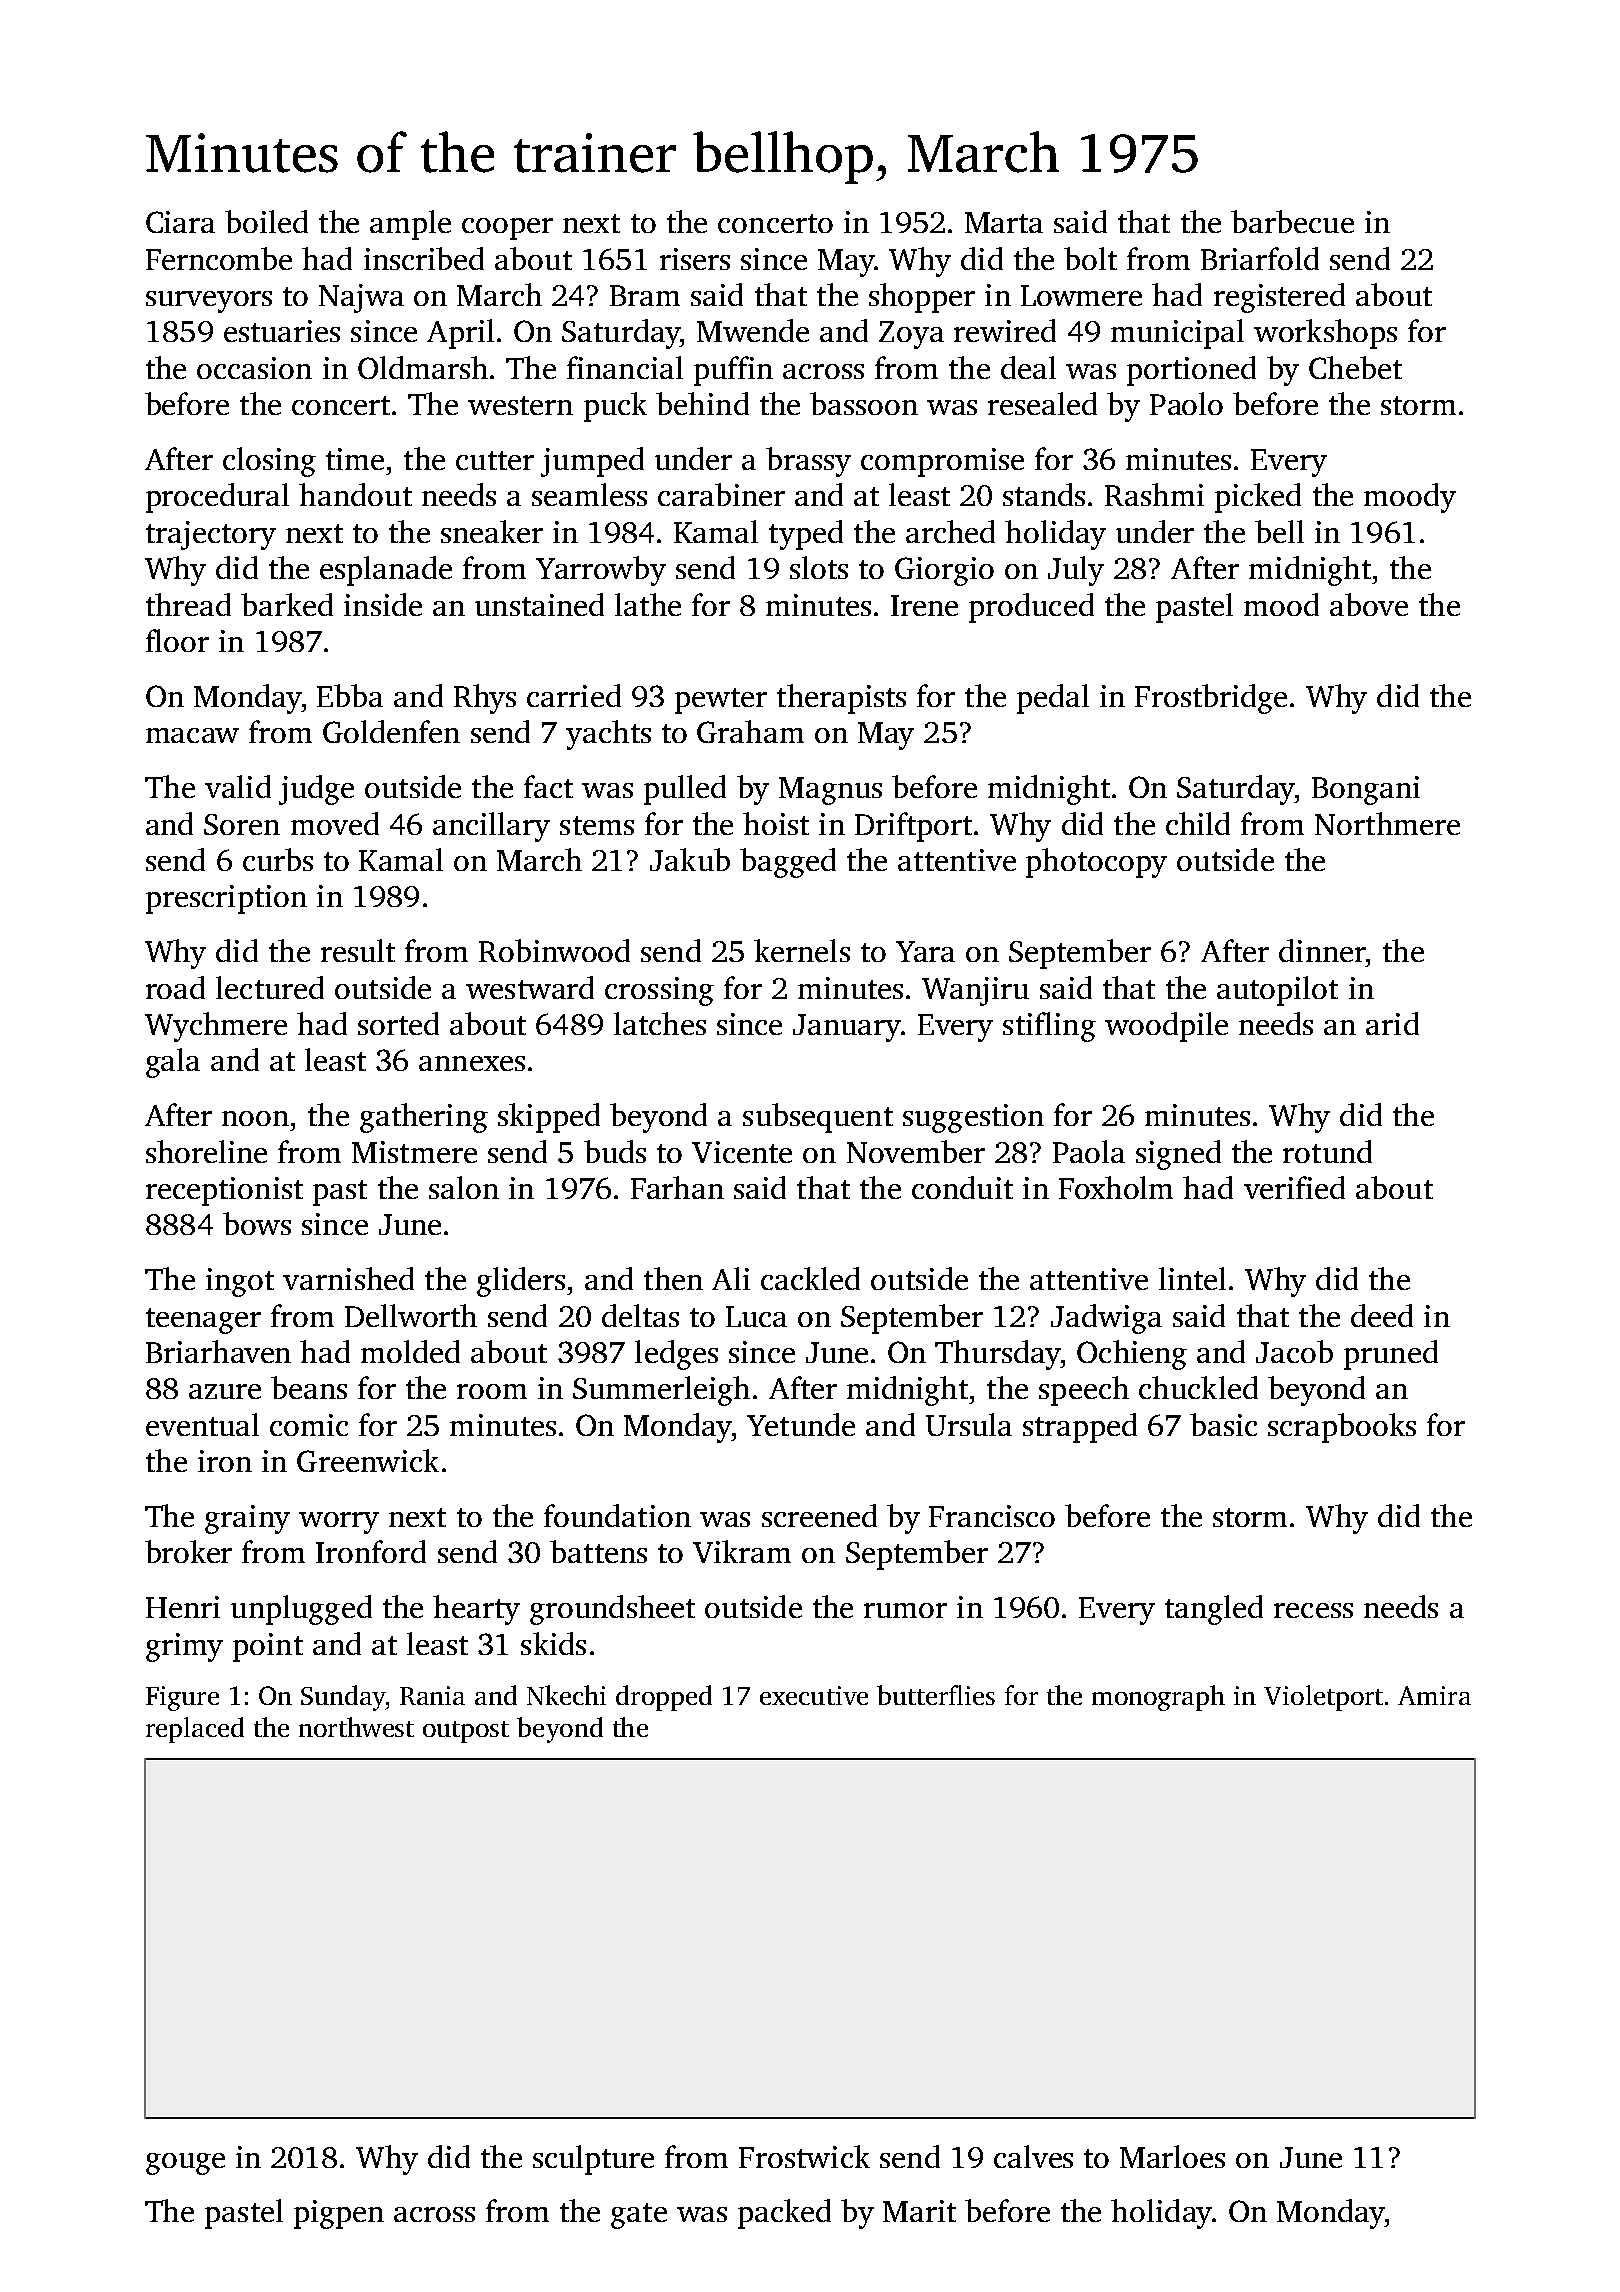 This page has height=2292, width=1620. I want to click on buds, so click(615, 1151).
